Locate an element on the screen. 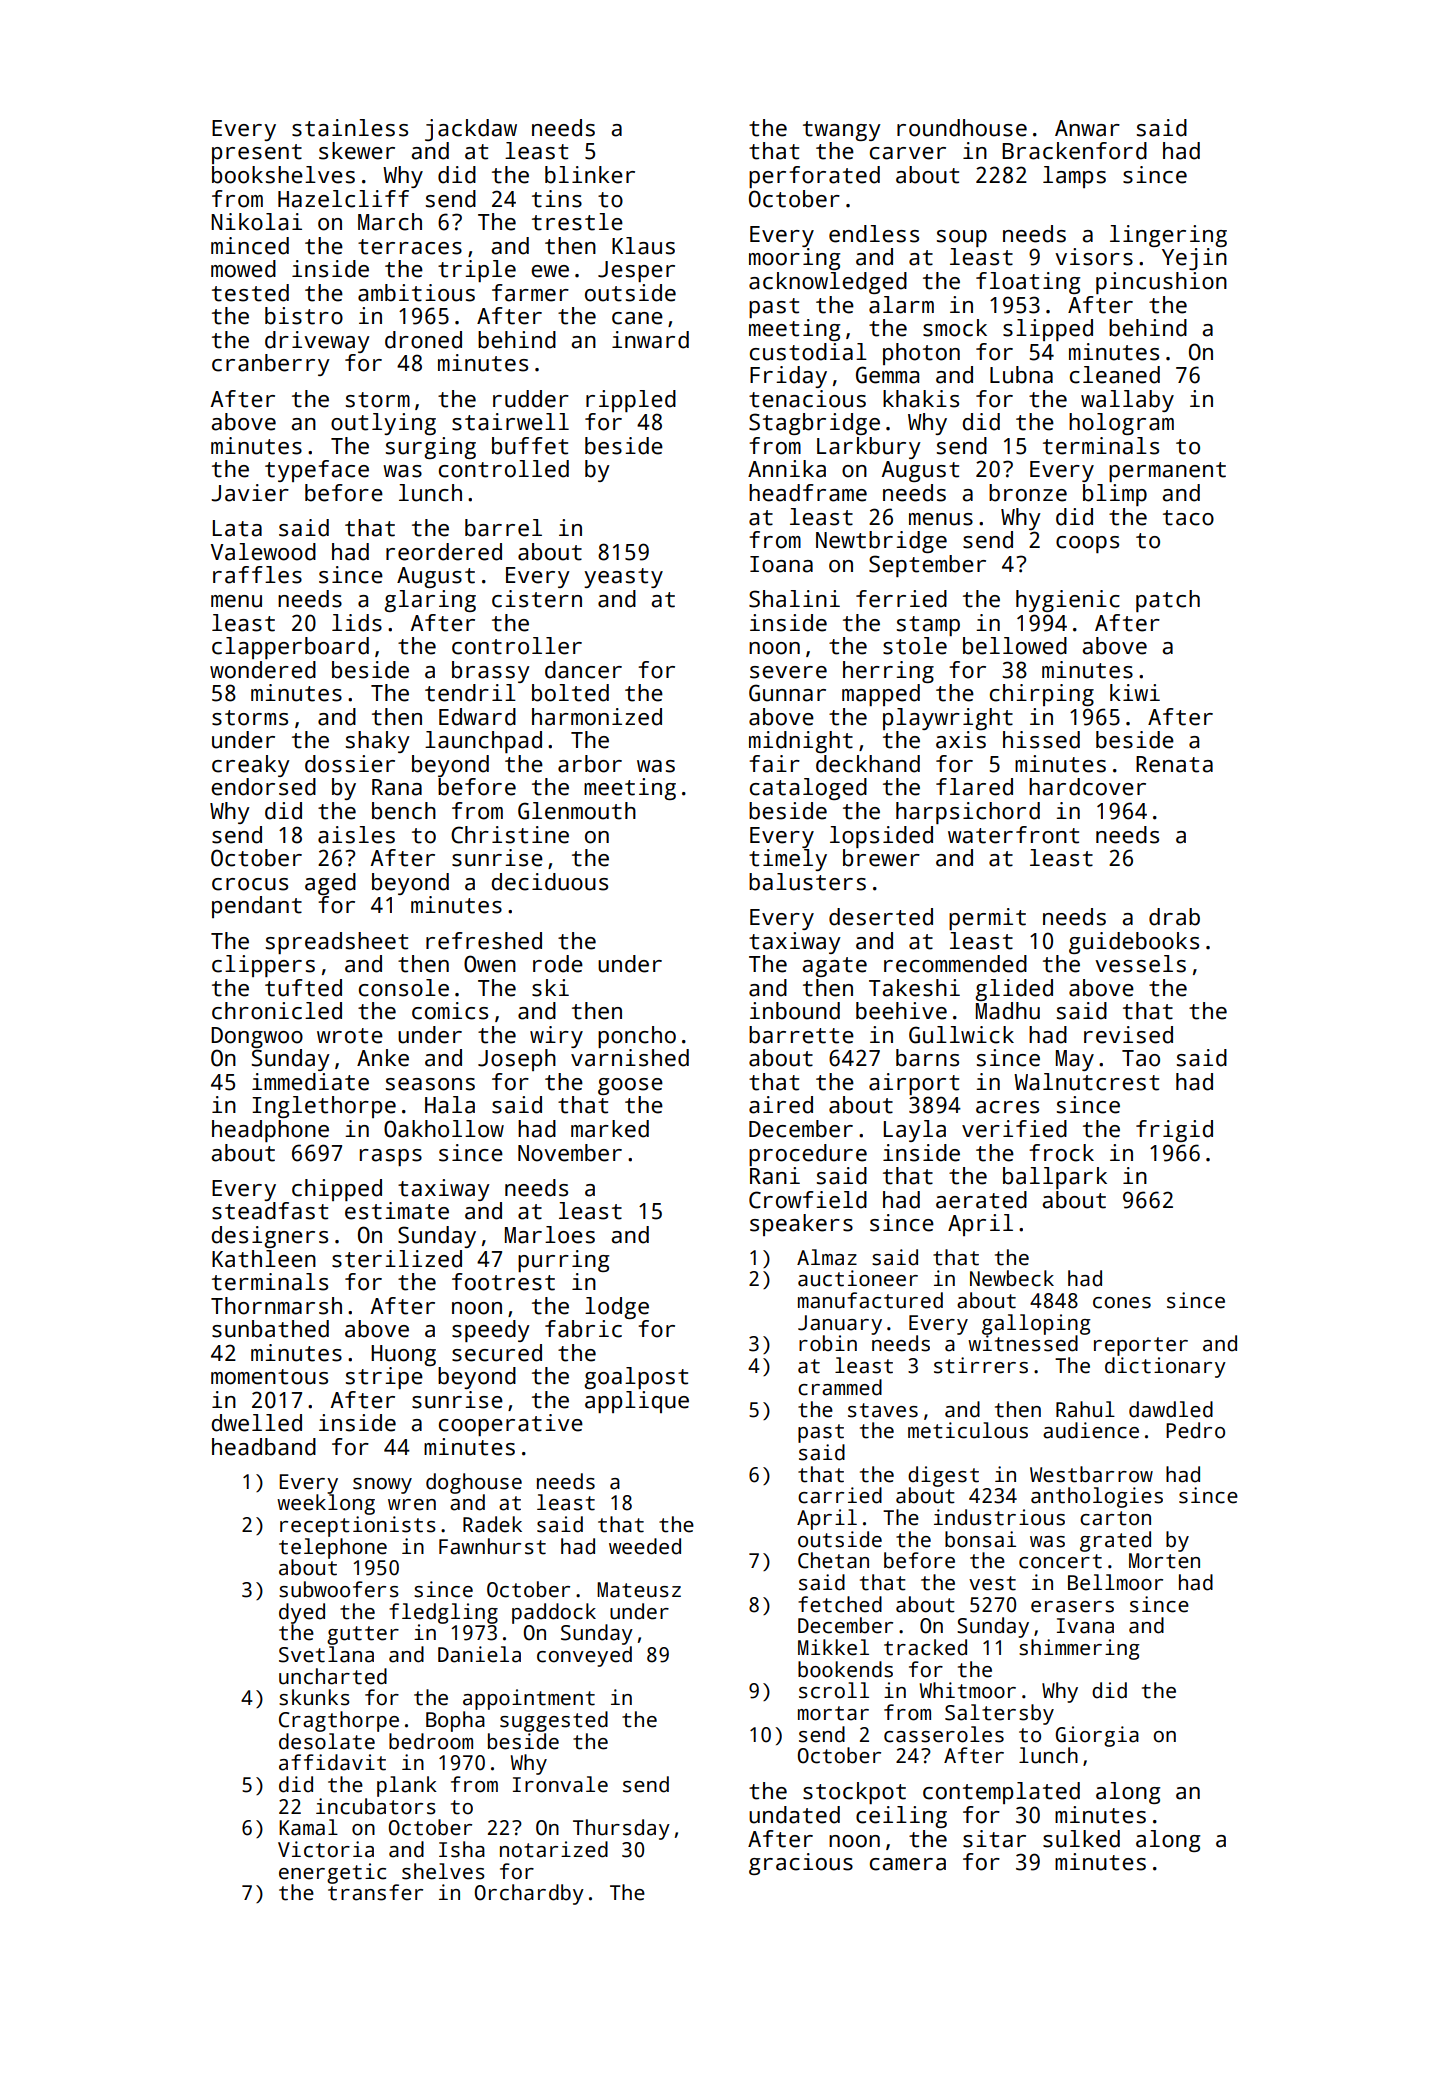 The image size is (1450, 2100). Orchardby is located at coordinates (529, 1894).
